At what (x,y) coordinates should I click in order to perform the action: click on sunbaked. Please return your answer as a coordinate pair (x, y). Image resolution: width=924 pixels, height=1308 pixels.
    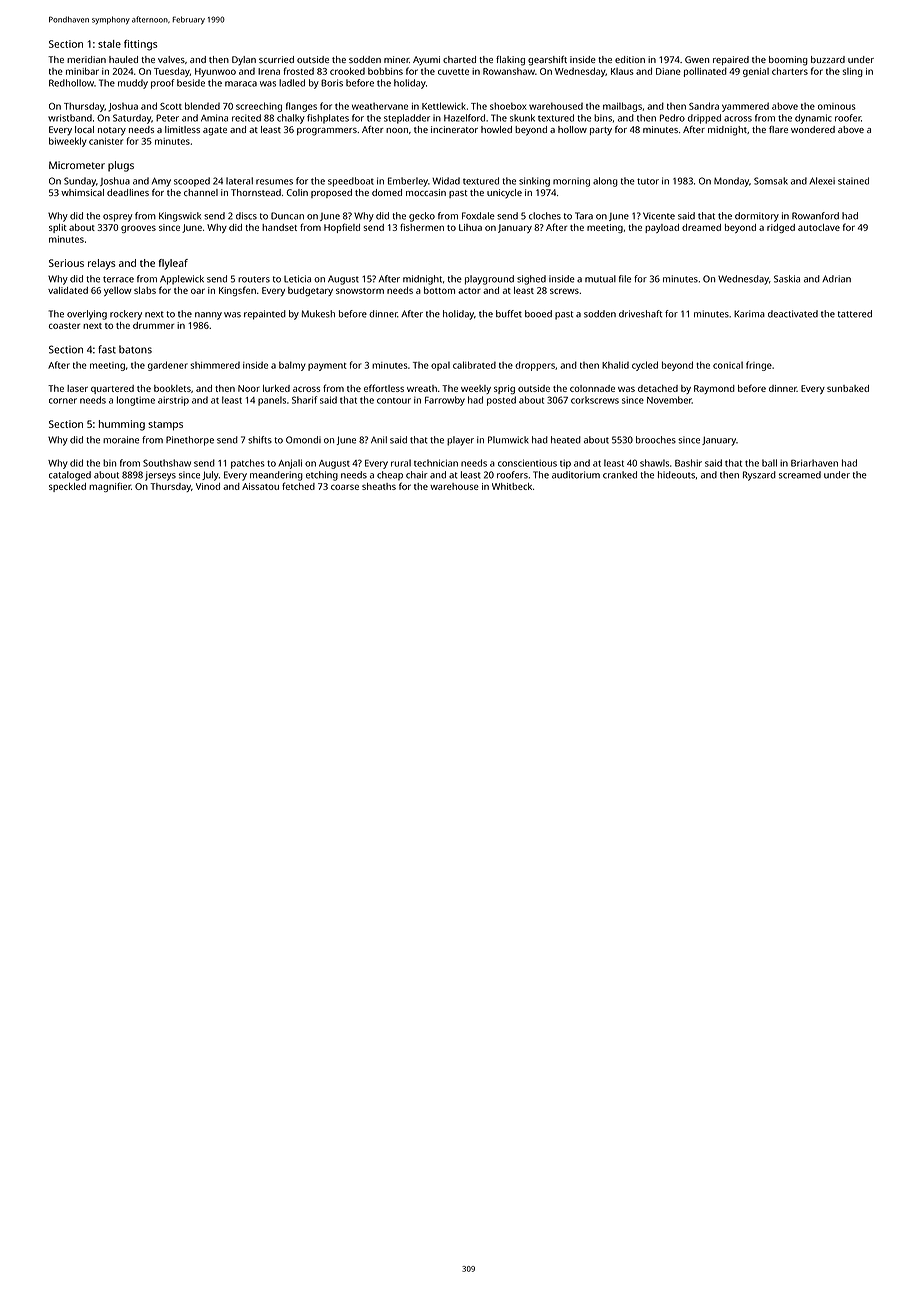
    Looking at the image, I should click on (848, 388).
